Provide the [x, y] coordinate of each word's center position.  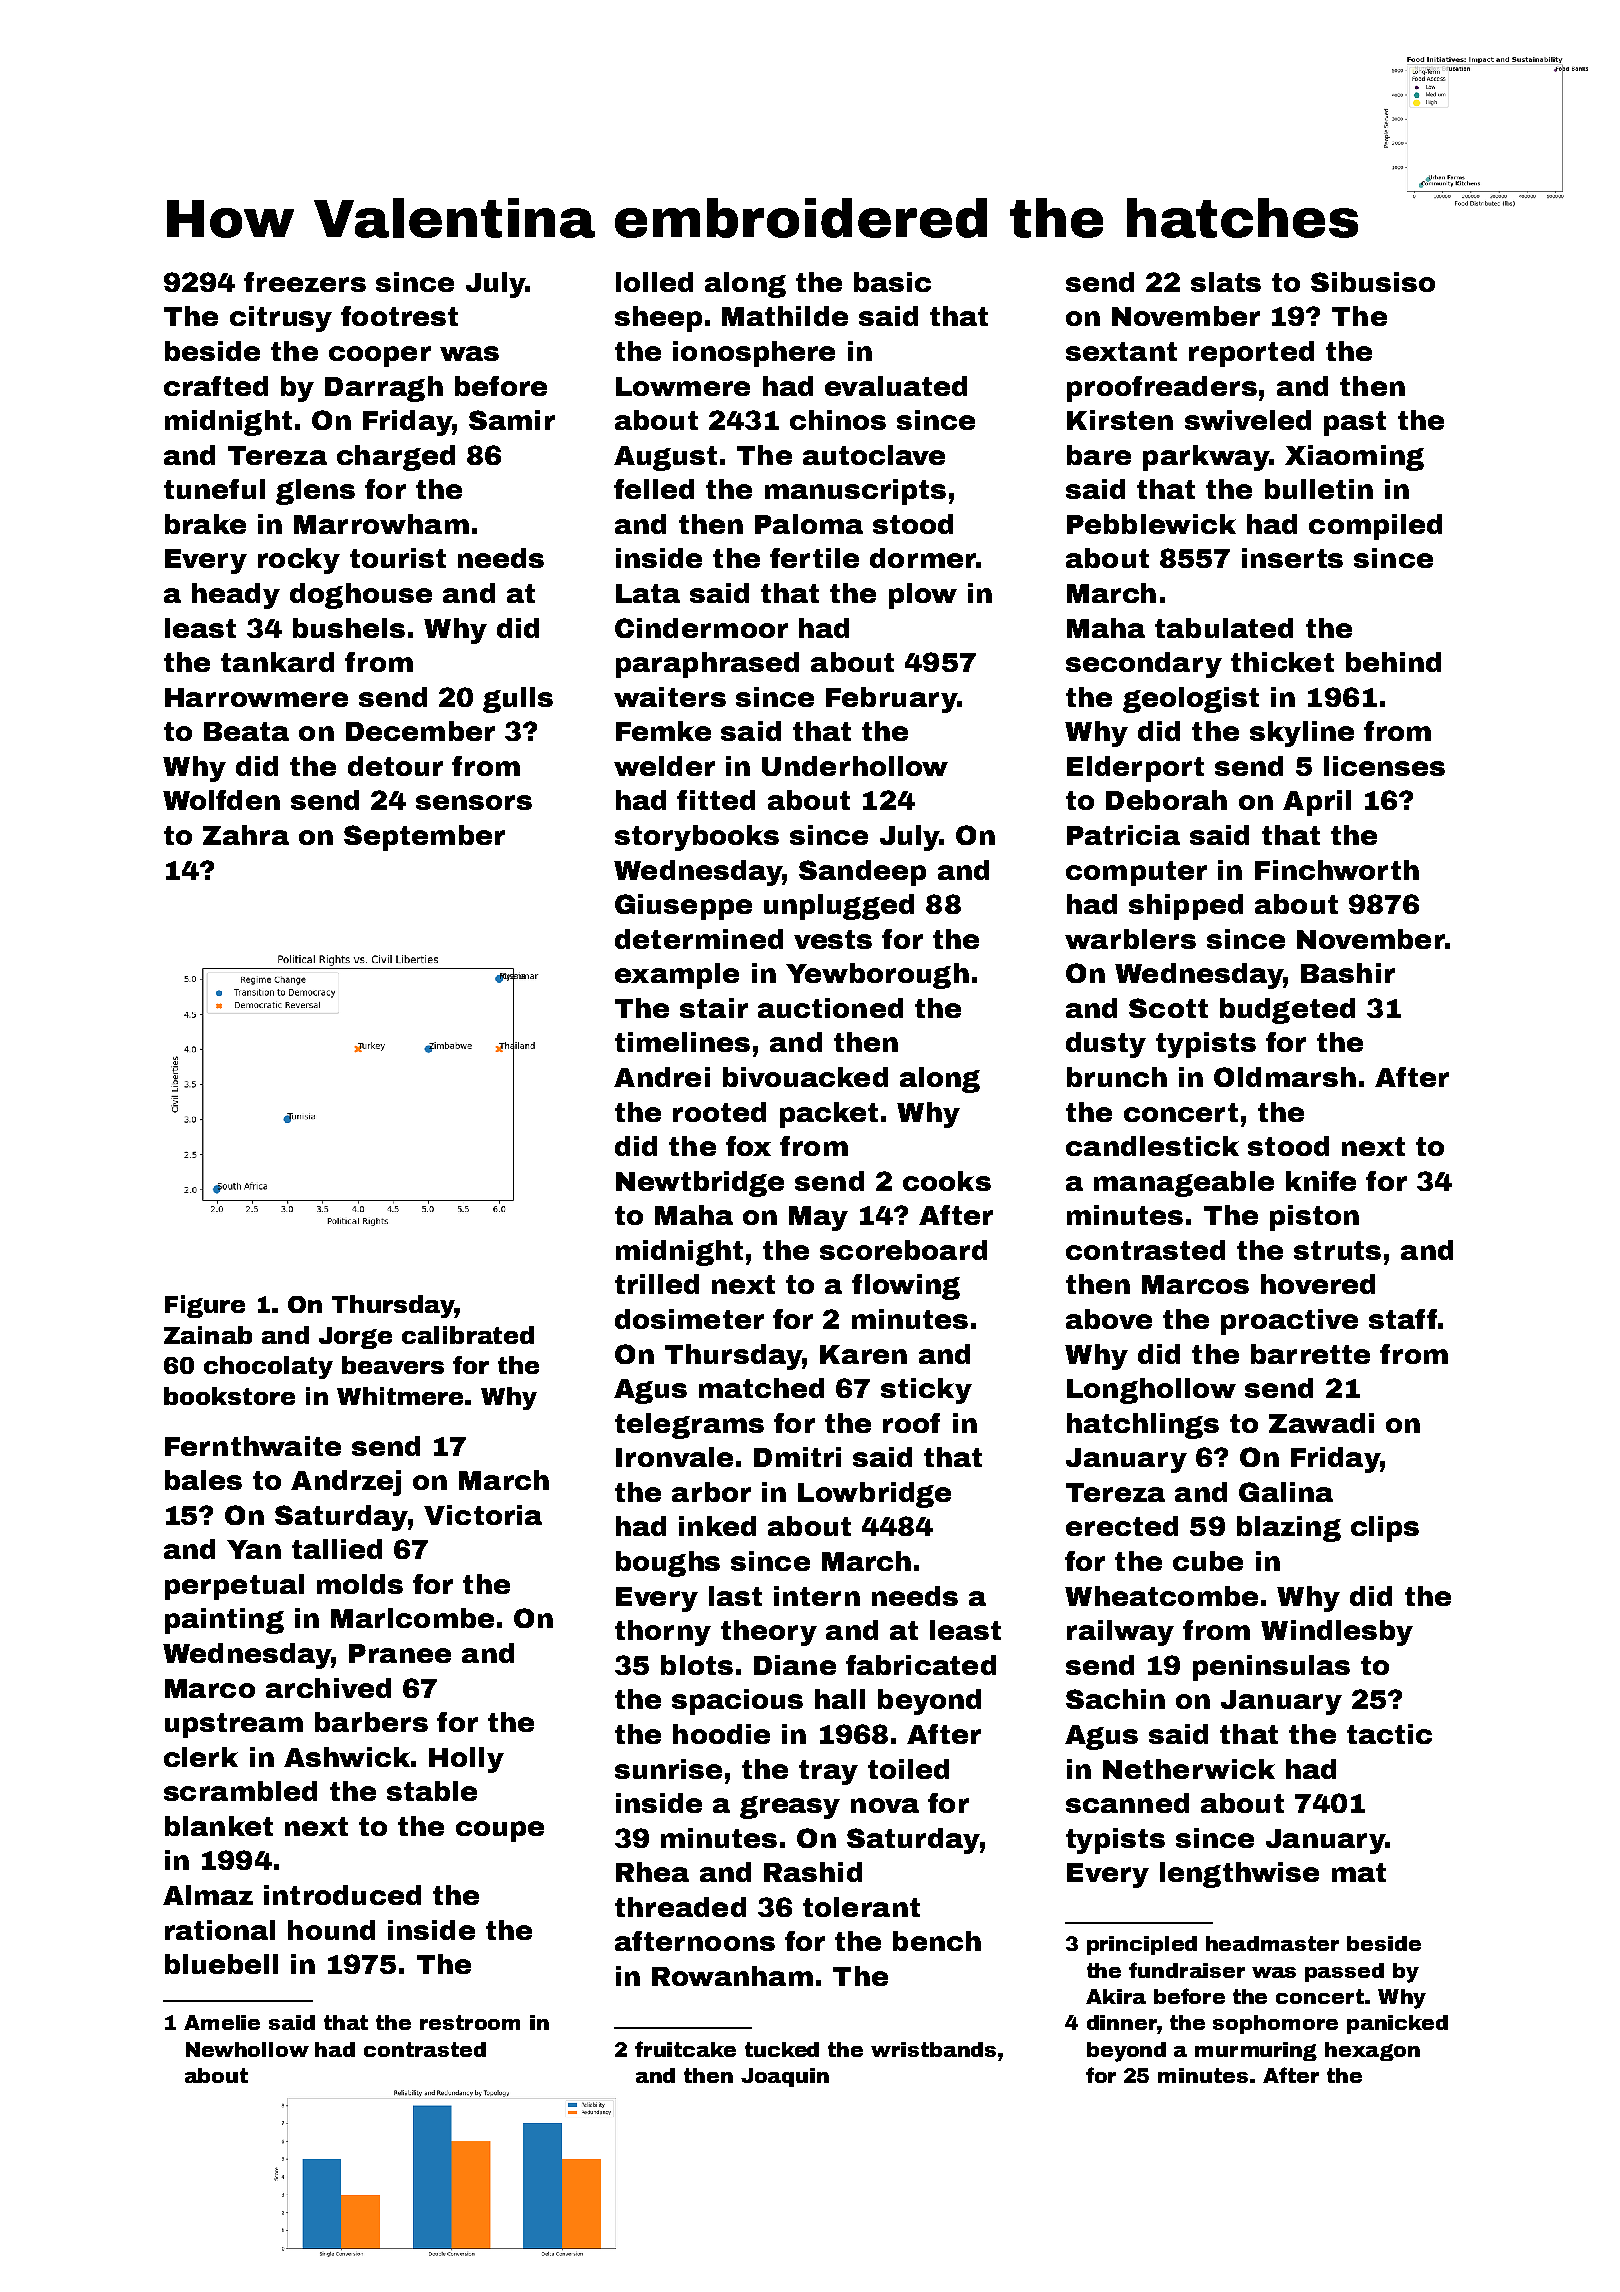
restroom [470, 2022]
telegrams [689, 1426]
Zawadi [1321, 1423]
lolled [654, 282]
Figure [205, 1306]
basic [892, 282]
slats [1226, 282]
